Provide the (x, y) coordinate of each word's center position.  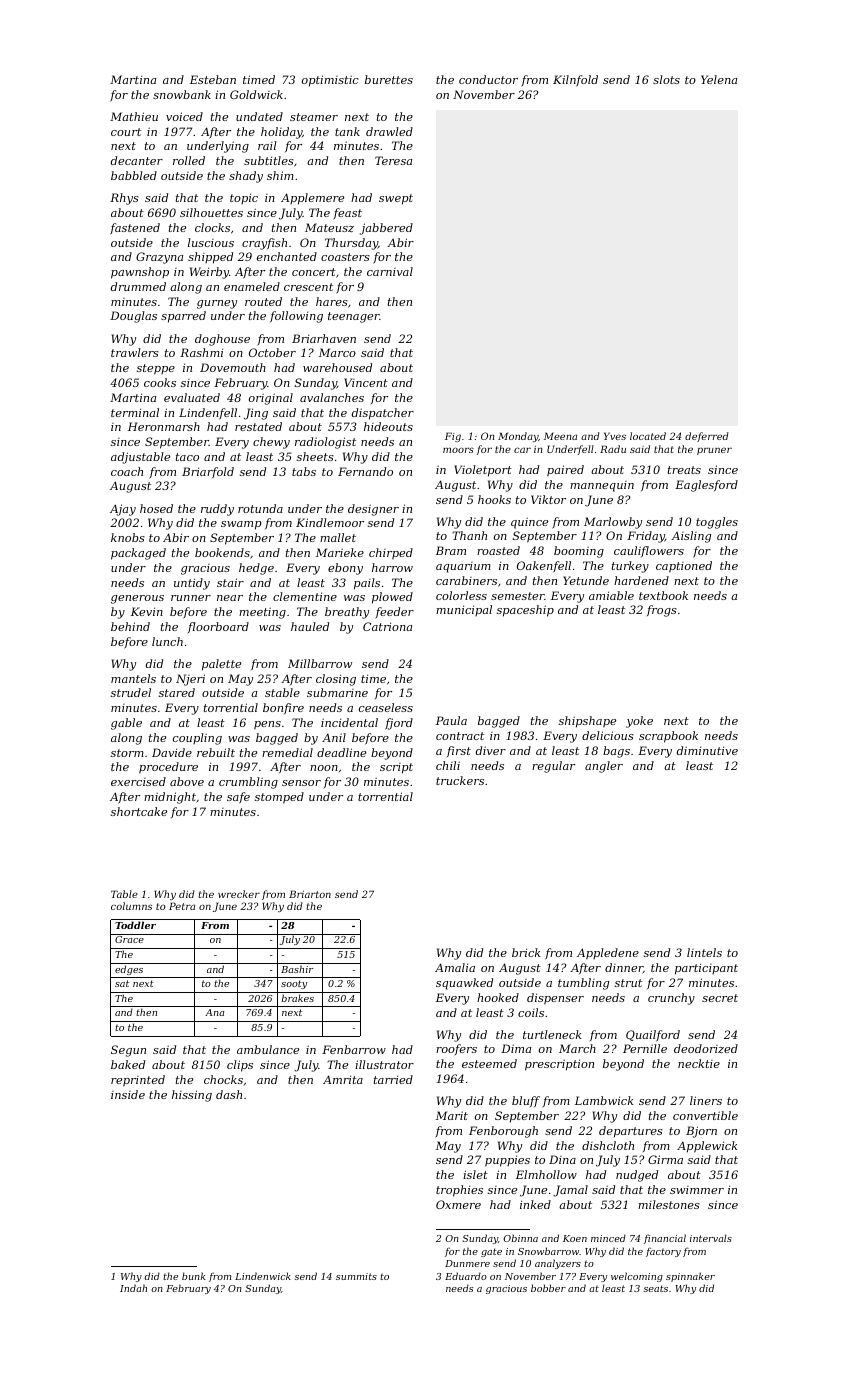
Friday (646, 537)
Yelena (719, 79)
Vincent (366, 382)
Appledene (608, 954)
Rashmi (201, 352)
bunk (193, 1276)
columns (131, 906)
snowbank (182, 94)
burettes (389, 79)
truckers (460, 780)
